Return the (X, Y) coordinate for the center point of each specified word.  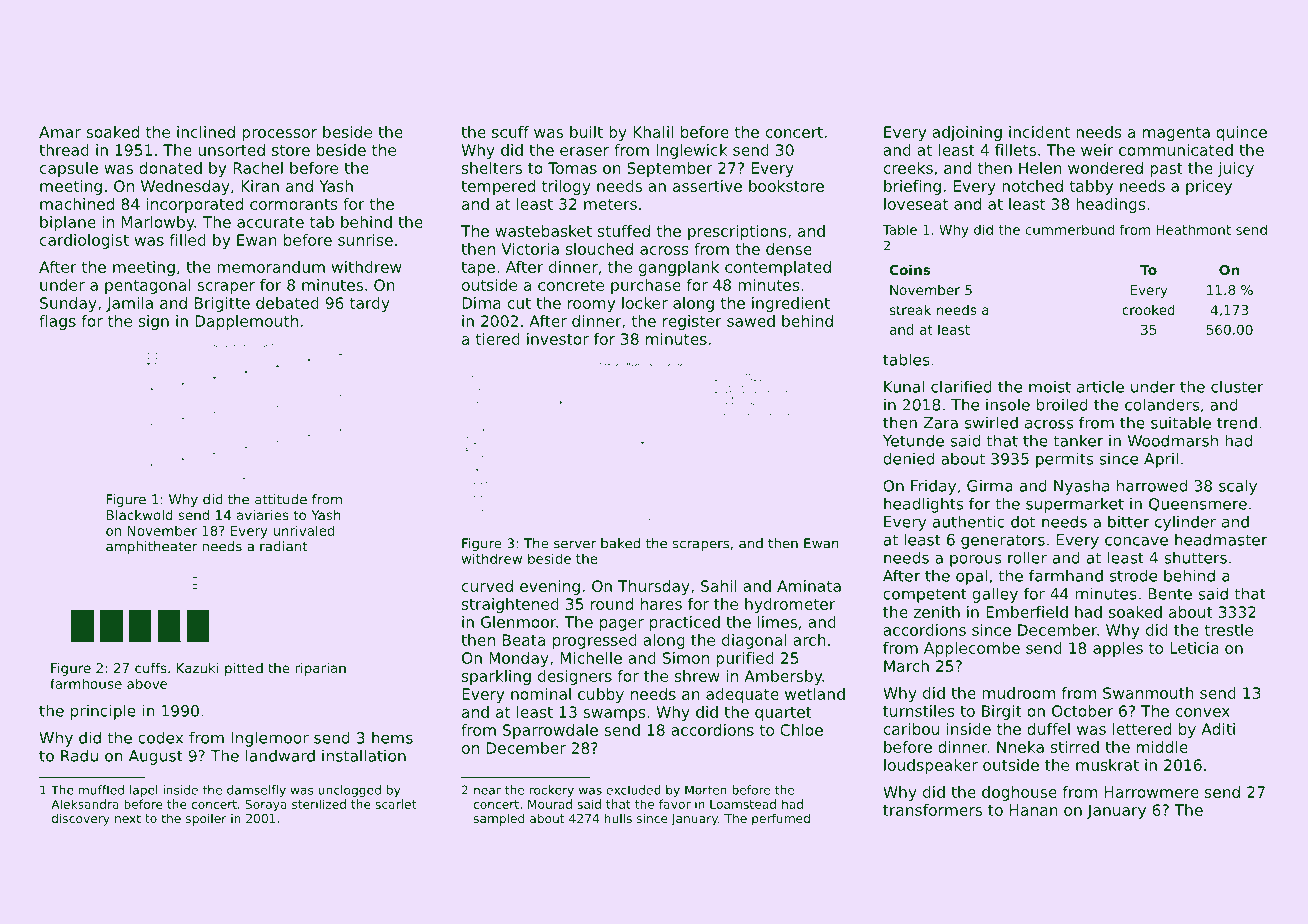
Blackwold (140, 515)
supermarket (1075, 505)
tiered (498, 339)
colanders (1162, 404)
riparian (320, 669)
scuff (510, 132)
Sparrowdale (550, 731)
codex (160, 737)
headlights (923, 505)
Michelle (591, 658)
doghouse (1019, 793)
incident (1039, 132)
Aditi (1218, 729)
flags (57, 322)
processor (279, 135)
